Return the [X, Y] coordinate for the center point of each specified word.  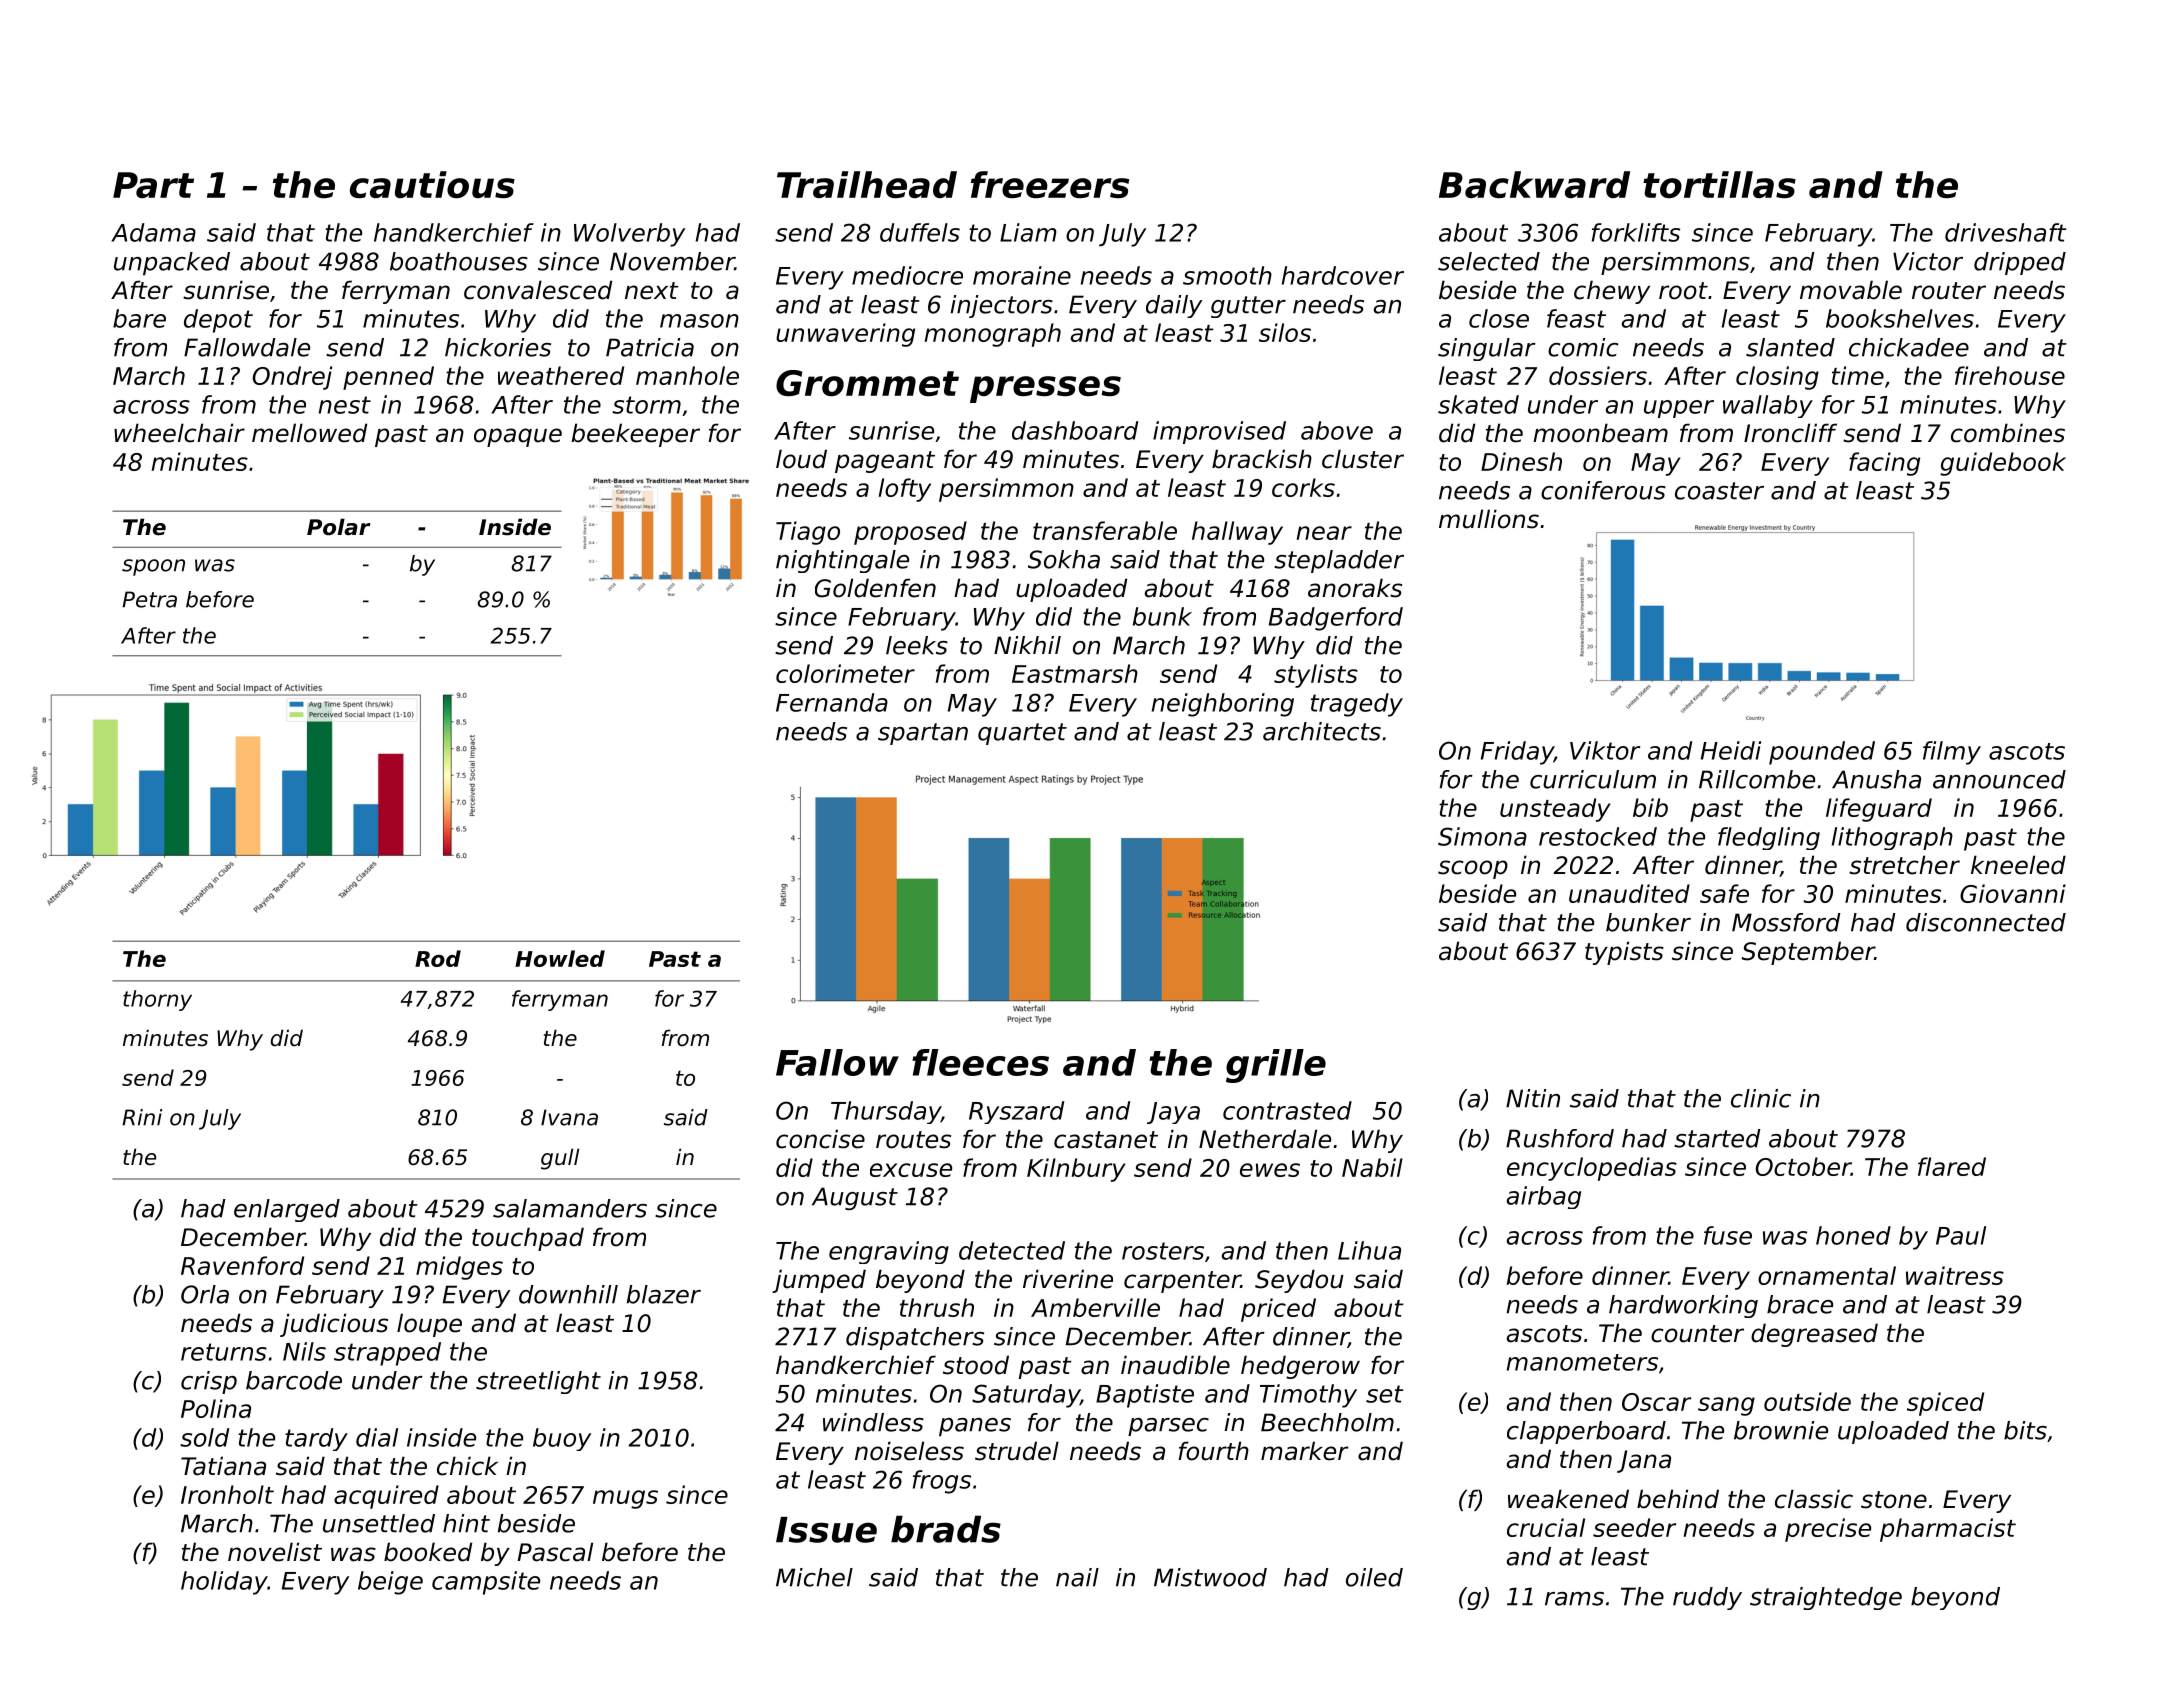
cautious [432, 184]
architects [1322, 731]
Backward [1534, 184]
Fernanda [832, 702]
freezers [1050, 184]
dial [377, 1437]
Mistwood [1210, 1577]
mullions [1489, 519]
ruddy [1707, 1598]
